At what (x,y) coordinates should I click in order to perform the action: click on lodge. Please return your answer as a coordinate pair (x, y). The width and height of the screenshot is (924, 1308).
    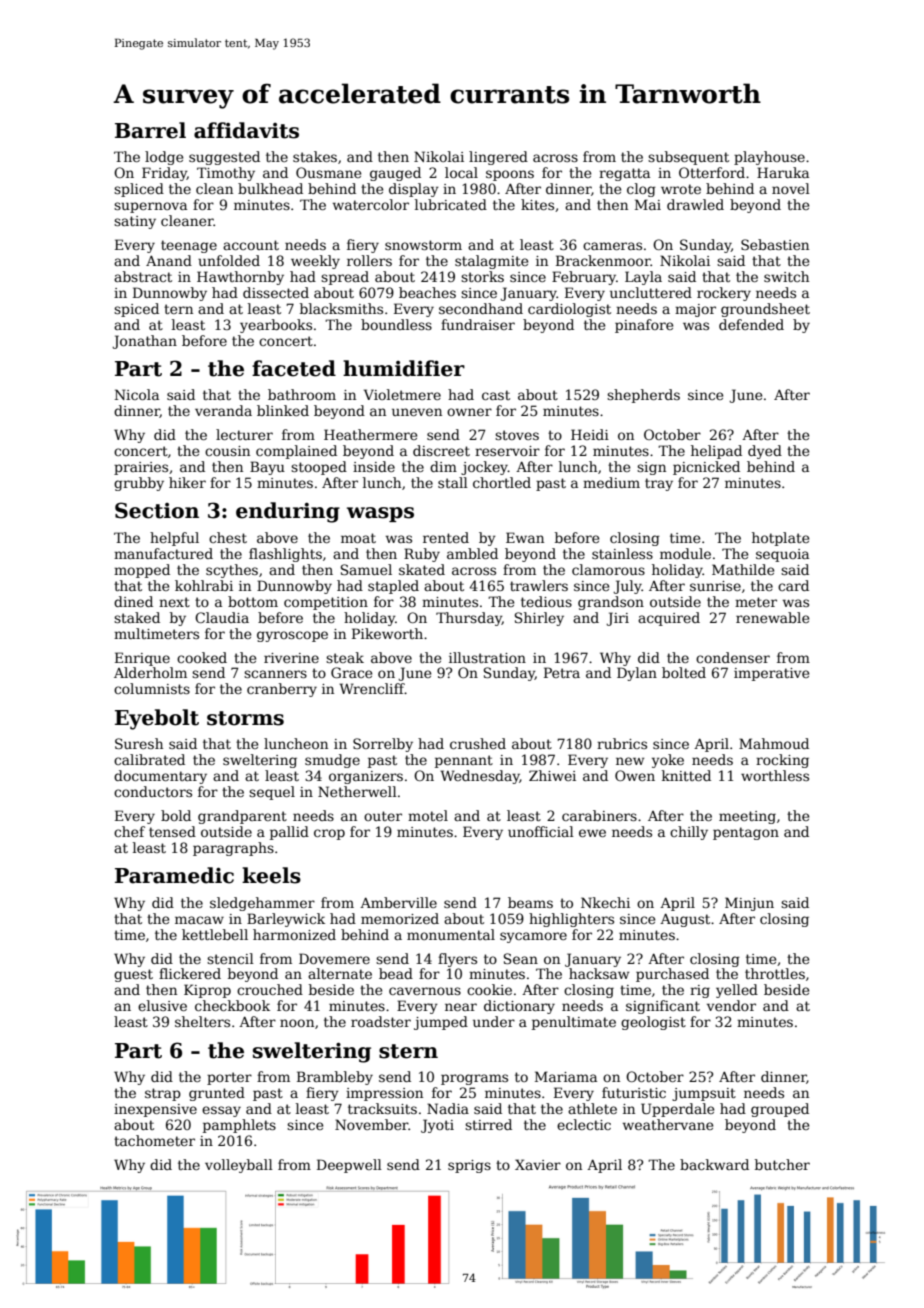
    Looking at the image, I should click on (164, 158).
